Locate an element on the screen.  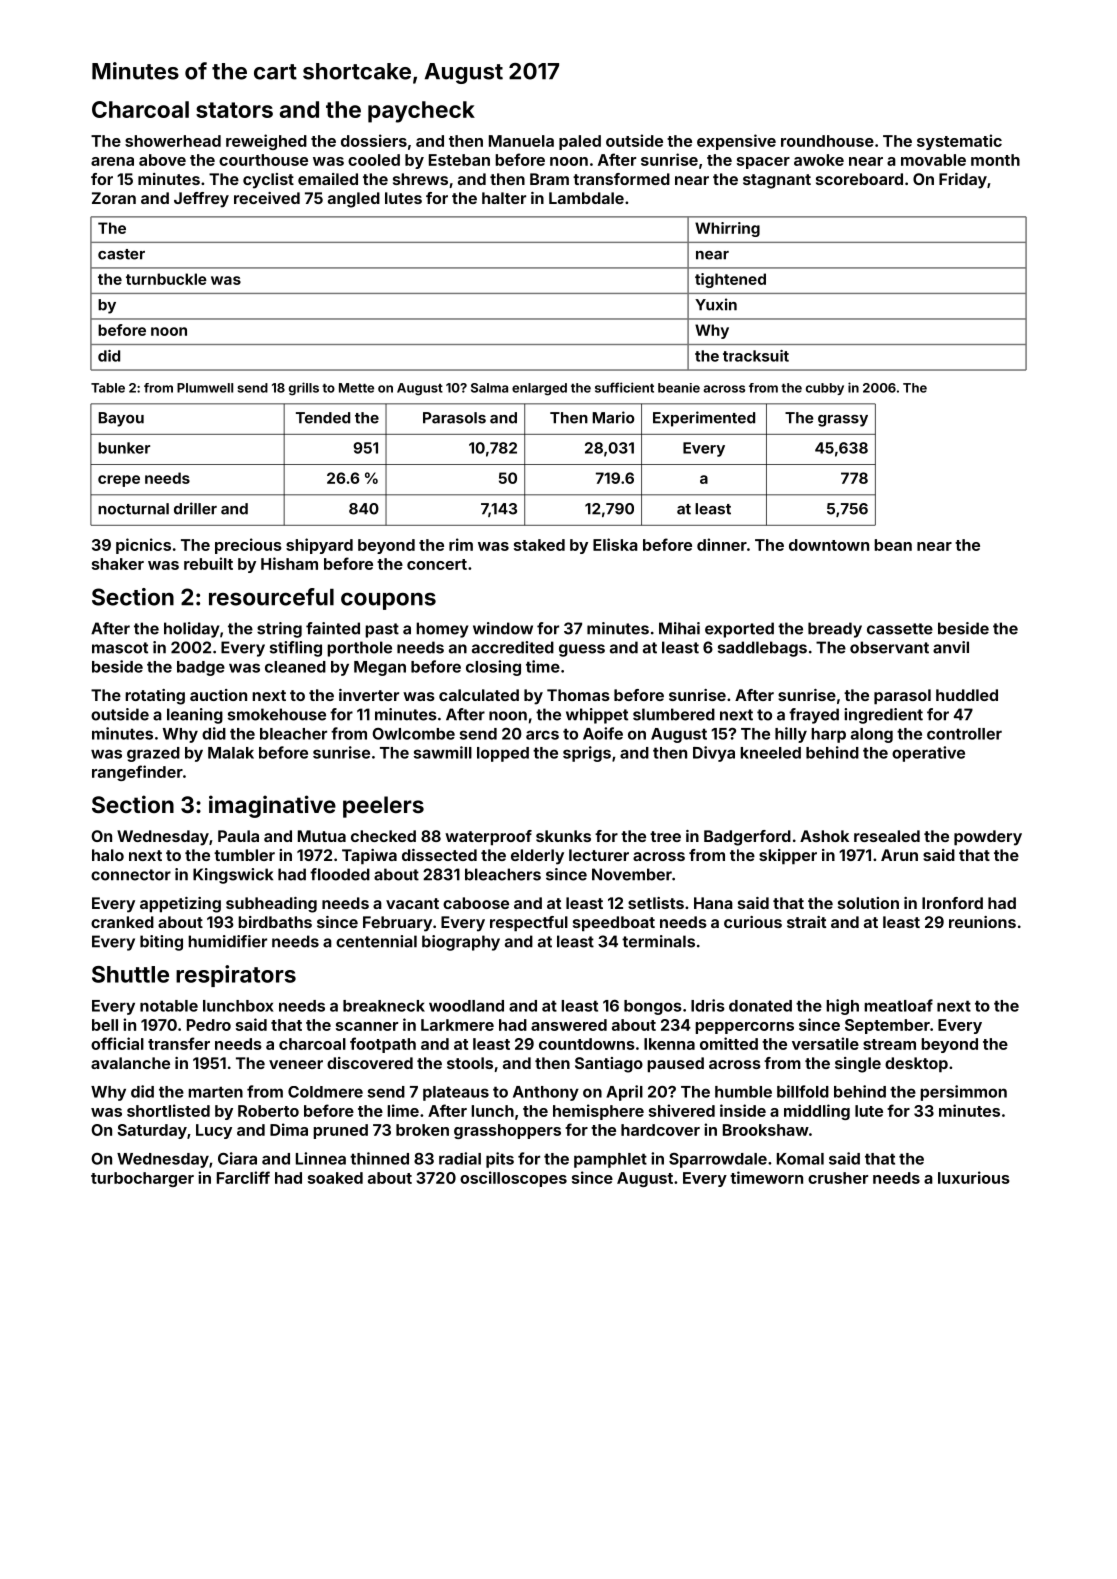
anvil is located at coordinates (951, 647).
